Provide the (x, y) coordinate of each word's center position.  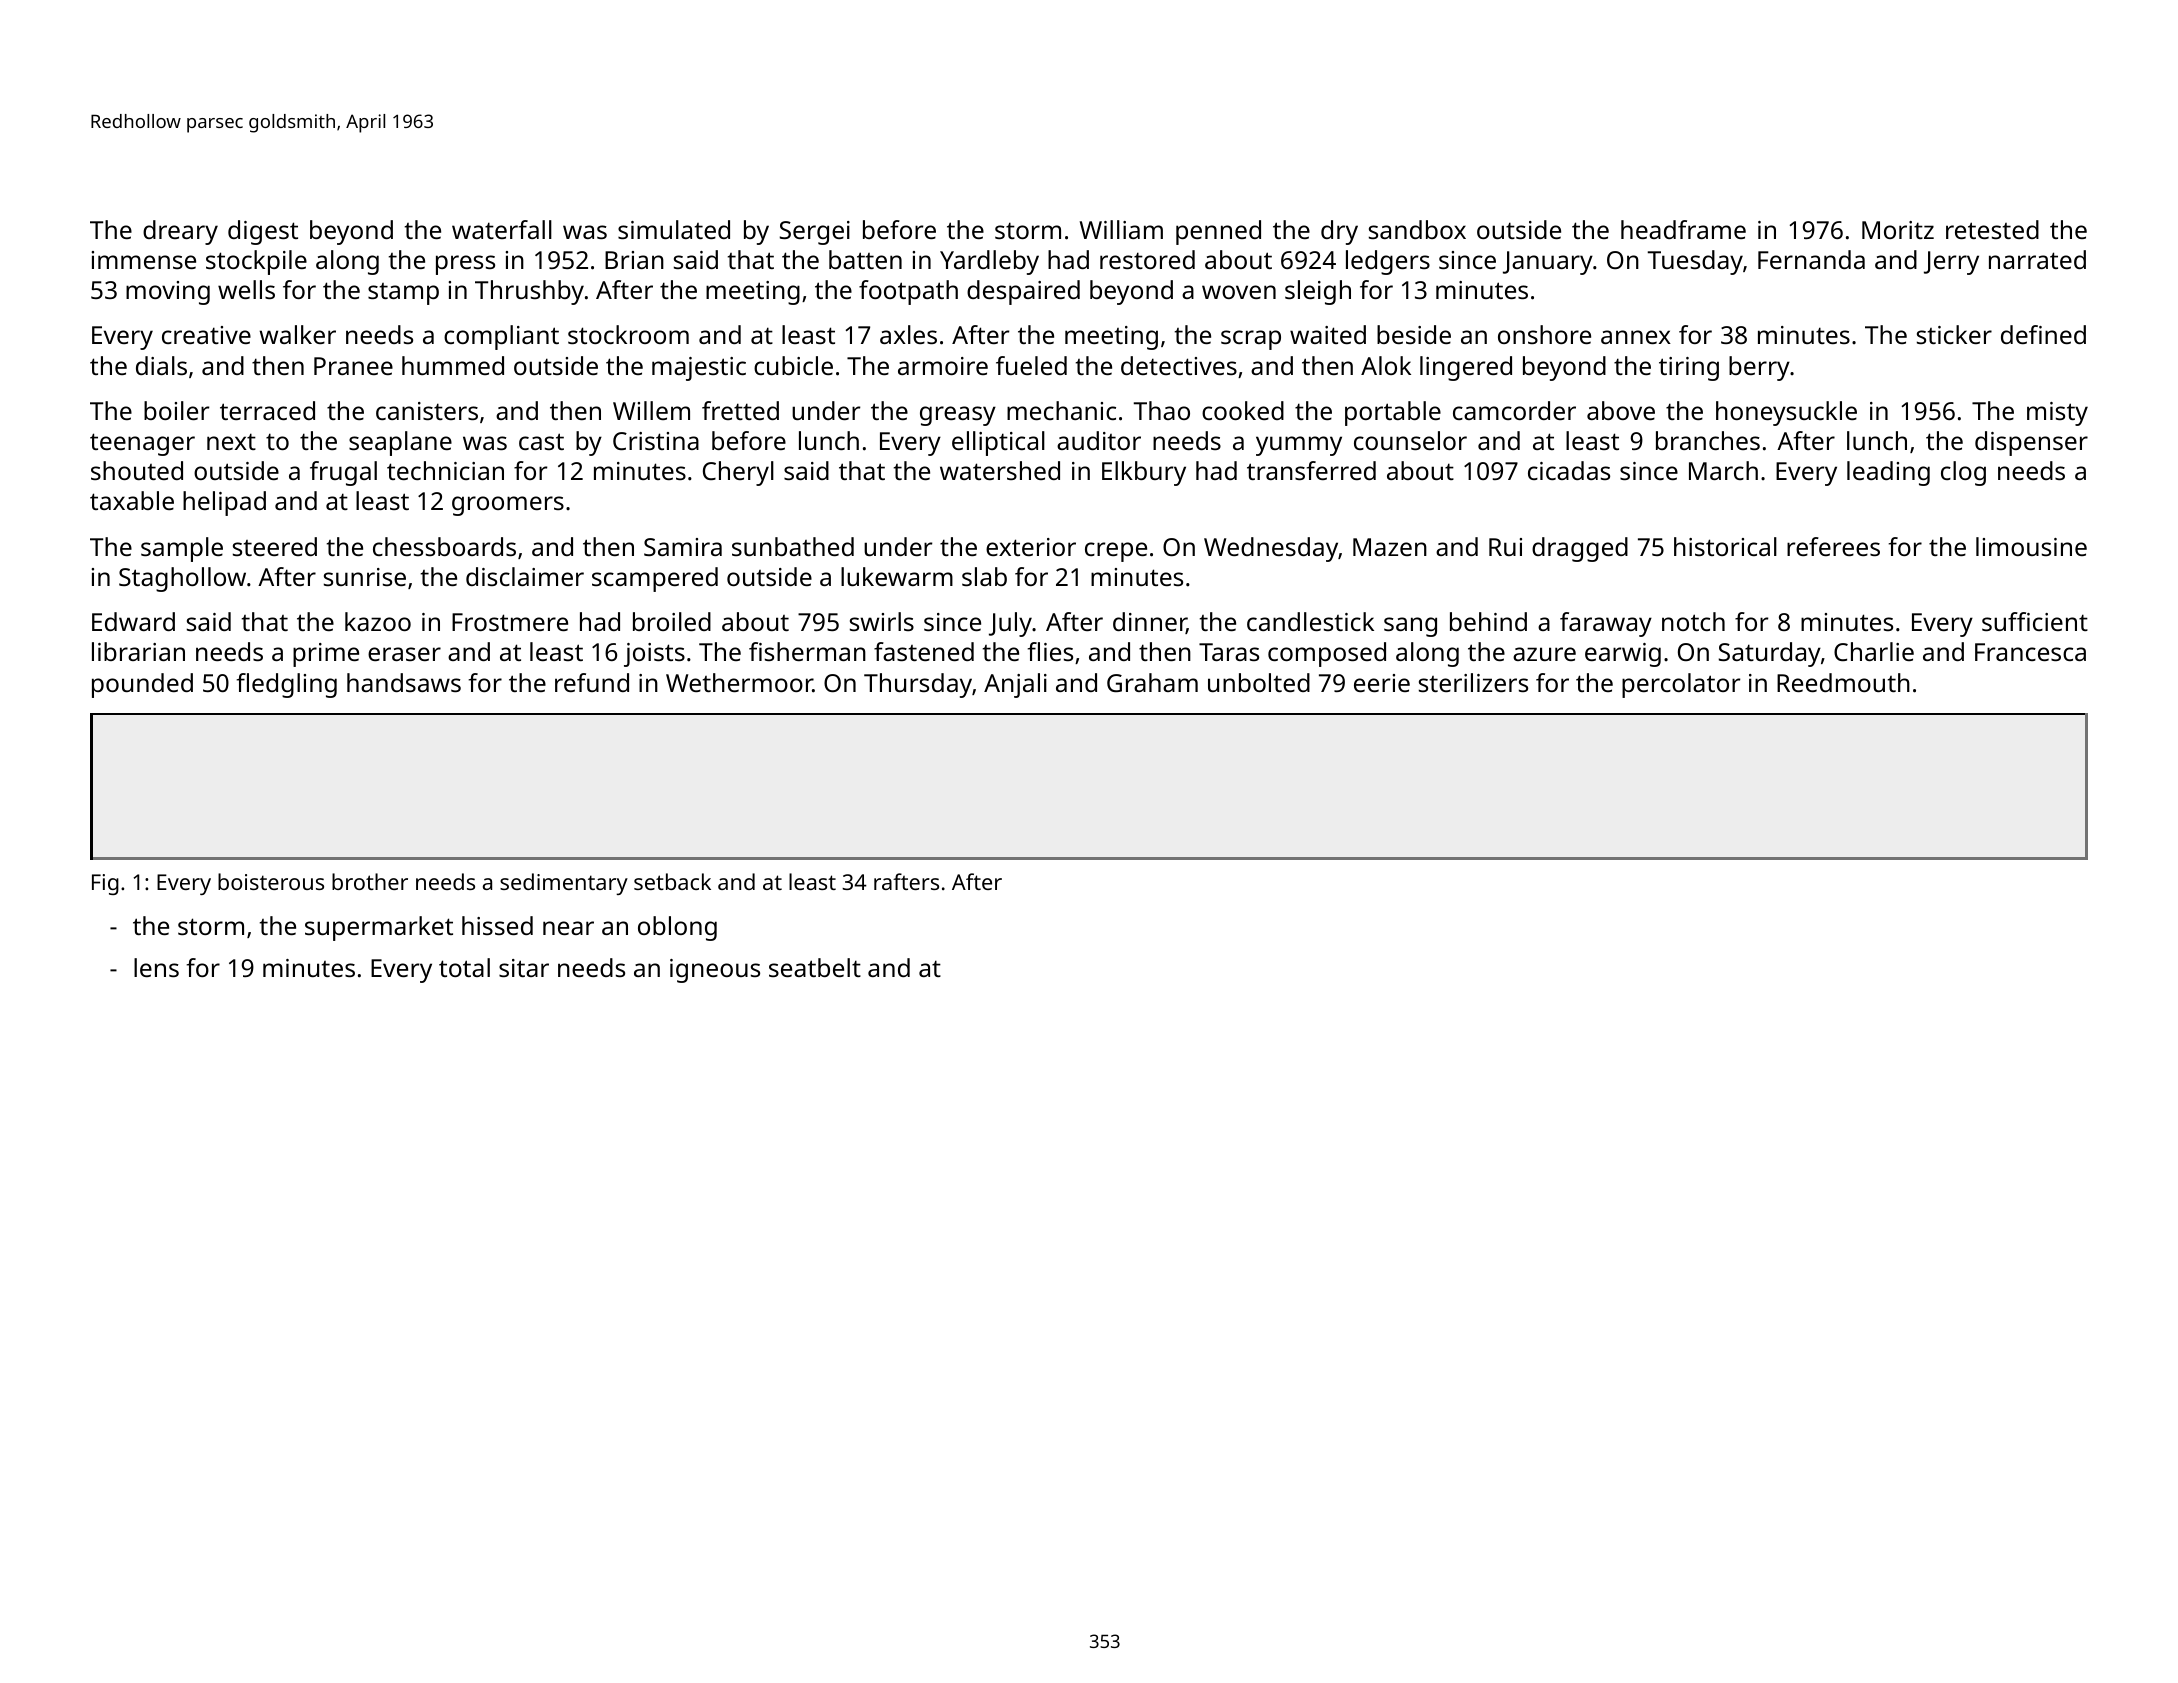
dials (161, 365)
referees (1833, 546)
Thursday (918, 685)
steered (275, 546)
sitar (524, 968)
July (1010, 624)
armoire (943, 366)
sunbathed (793, 546)
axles (908, 334)
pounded (142, 685)
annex (1636, 337)
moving (168, 293)
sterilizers (1473, 682)
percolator (1681, 685)
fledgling (287, 685)
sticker (1954, 334)
